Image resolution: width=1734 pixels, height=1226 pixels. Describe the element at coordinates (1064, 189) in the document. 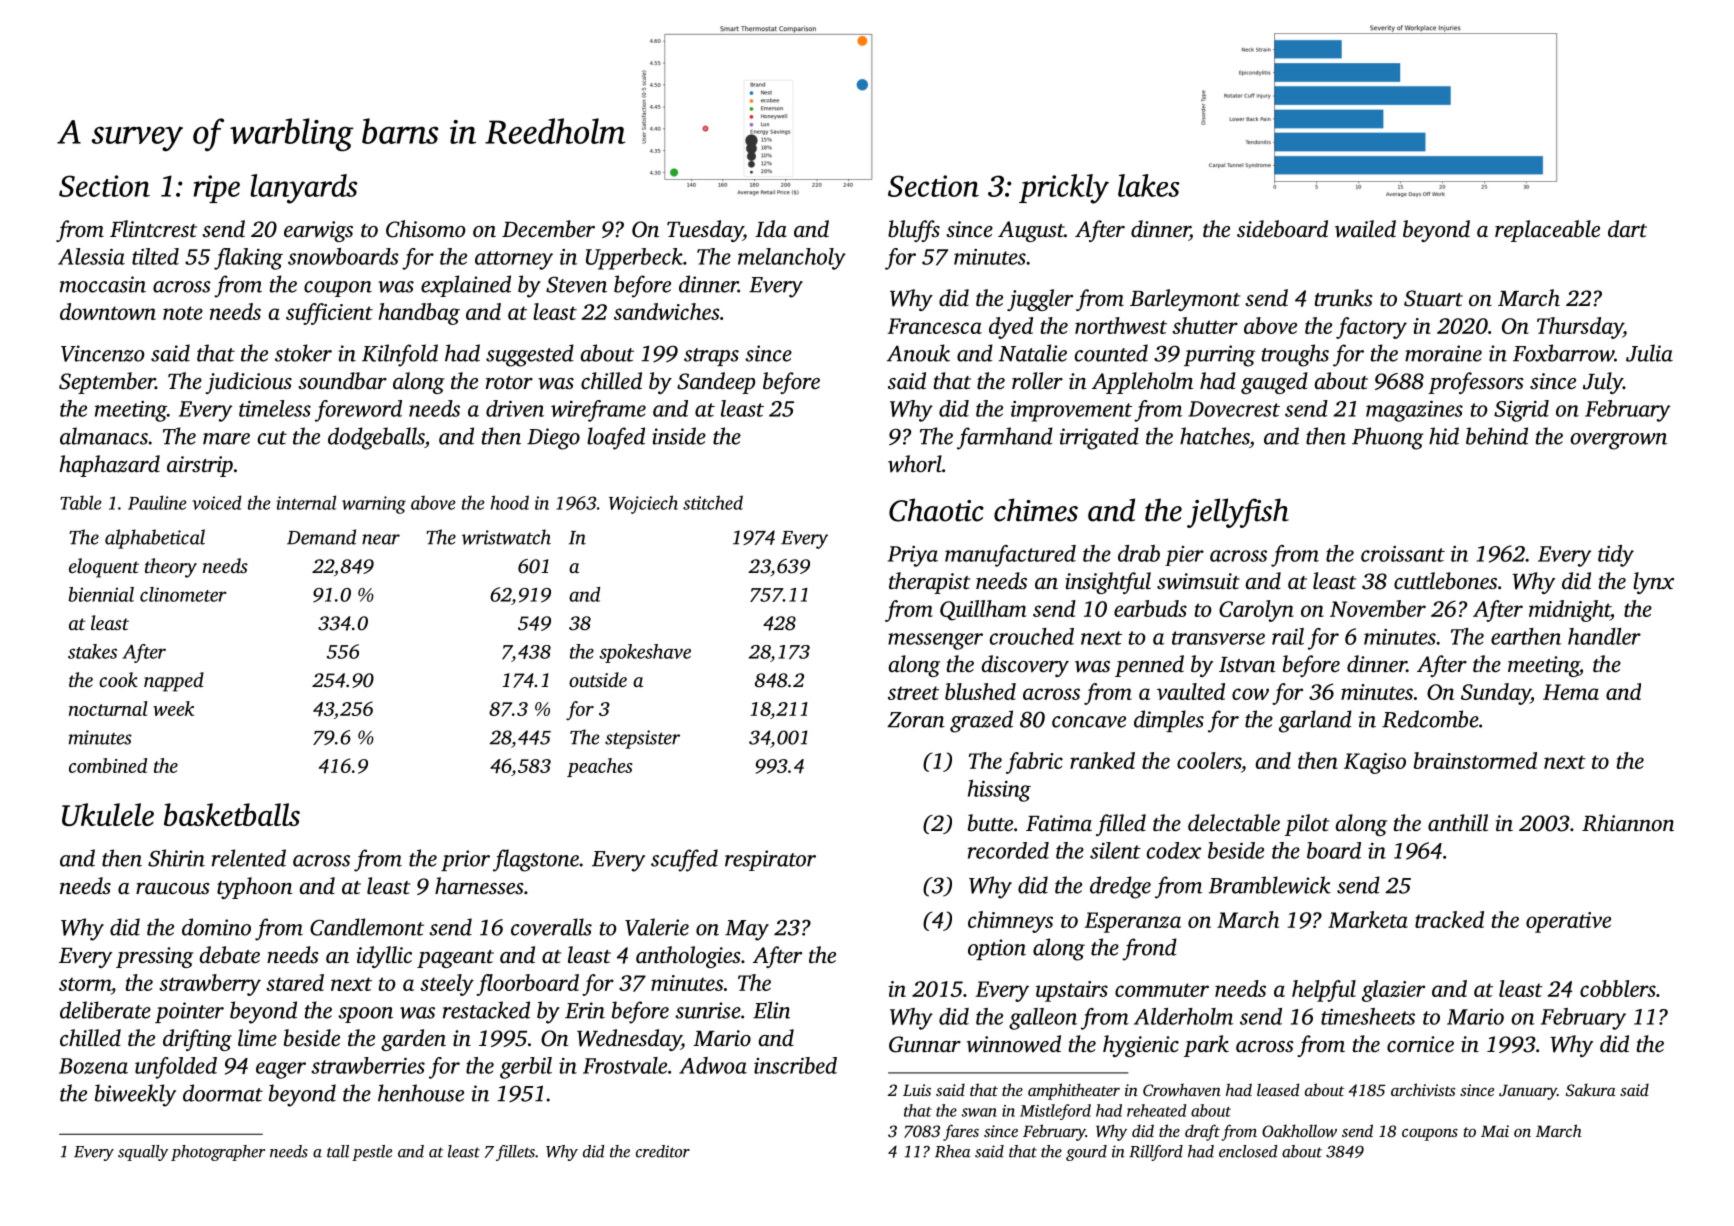

I see `prickly` at that location.
